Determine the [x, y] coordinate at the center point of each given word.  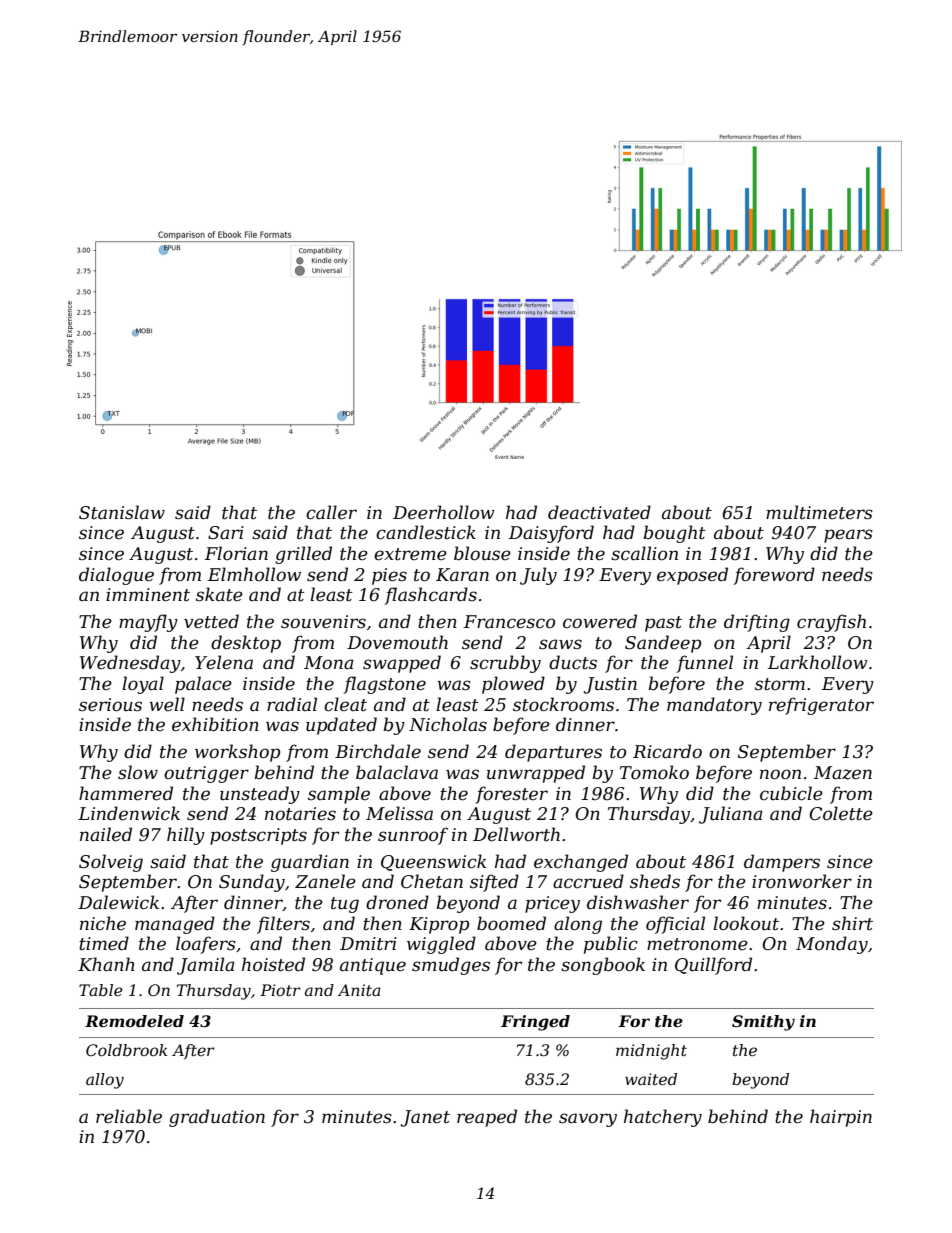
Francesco [509, 622]
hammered [126, 793]
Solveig [111, 863]
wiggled [441, 945]
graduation [217, 1118]
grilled [303, 555]
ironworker [802, 881]
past [663, 624]
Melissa [399, 813]
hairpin [841, 1118]
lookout [746, 923]
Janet [425, 1118]
